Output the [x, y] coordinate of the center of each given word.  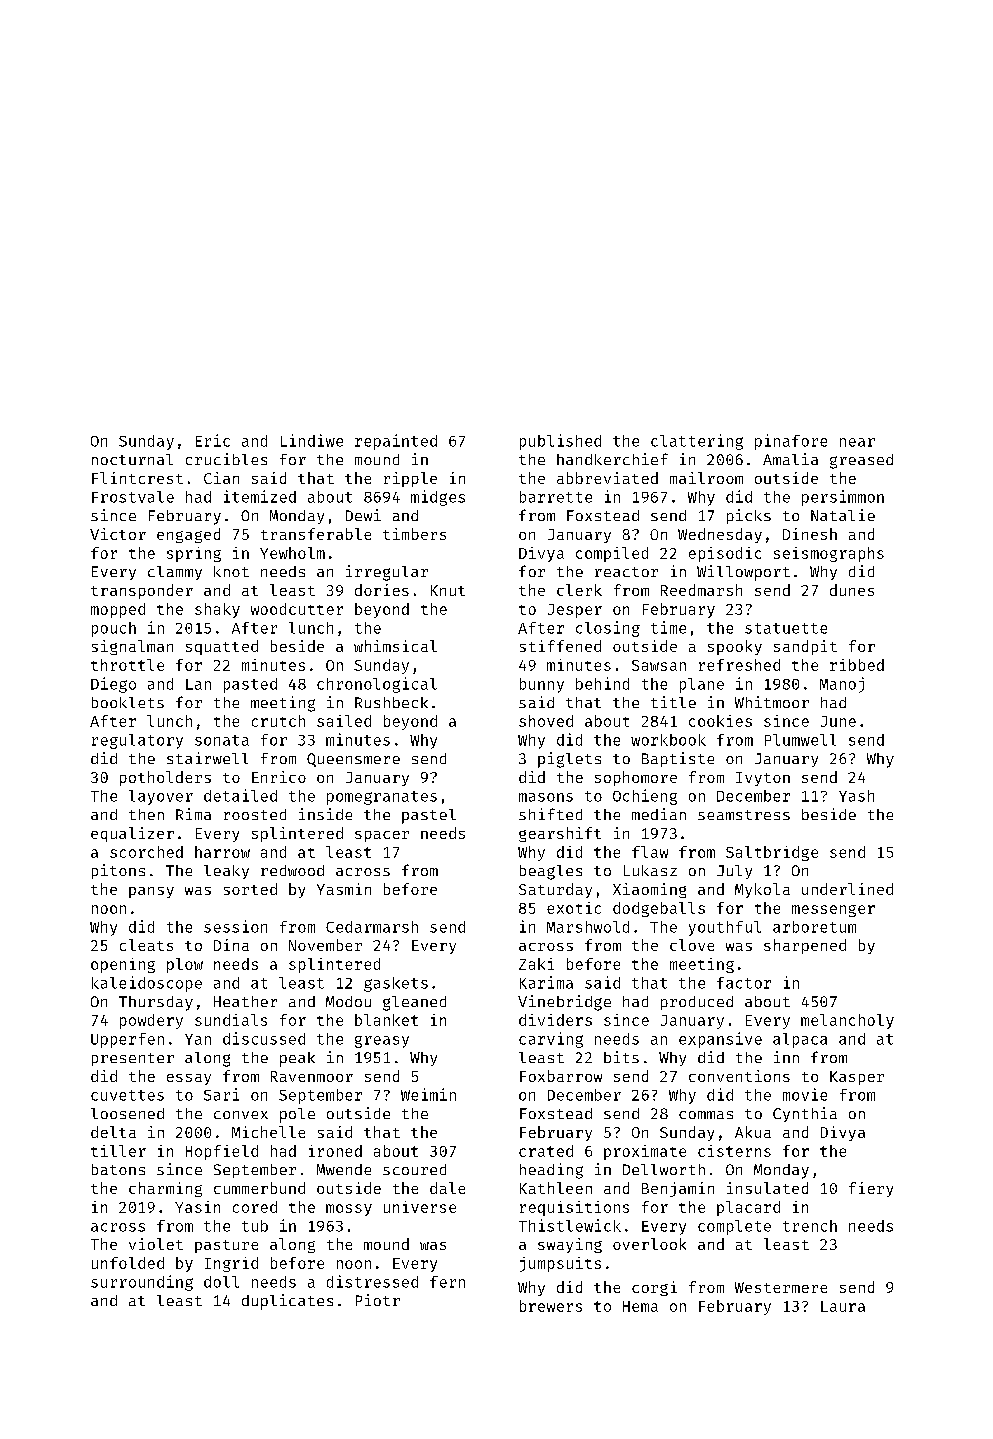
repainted [396, 442]
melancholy [847, 1021]
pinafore [791, 442]
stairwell [207, 758]
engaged [188, 535]
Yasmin [344, 889]
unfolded [128, 1263]
